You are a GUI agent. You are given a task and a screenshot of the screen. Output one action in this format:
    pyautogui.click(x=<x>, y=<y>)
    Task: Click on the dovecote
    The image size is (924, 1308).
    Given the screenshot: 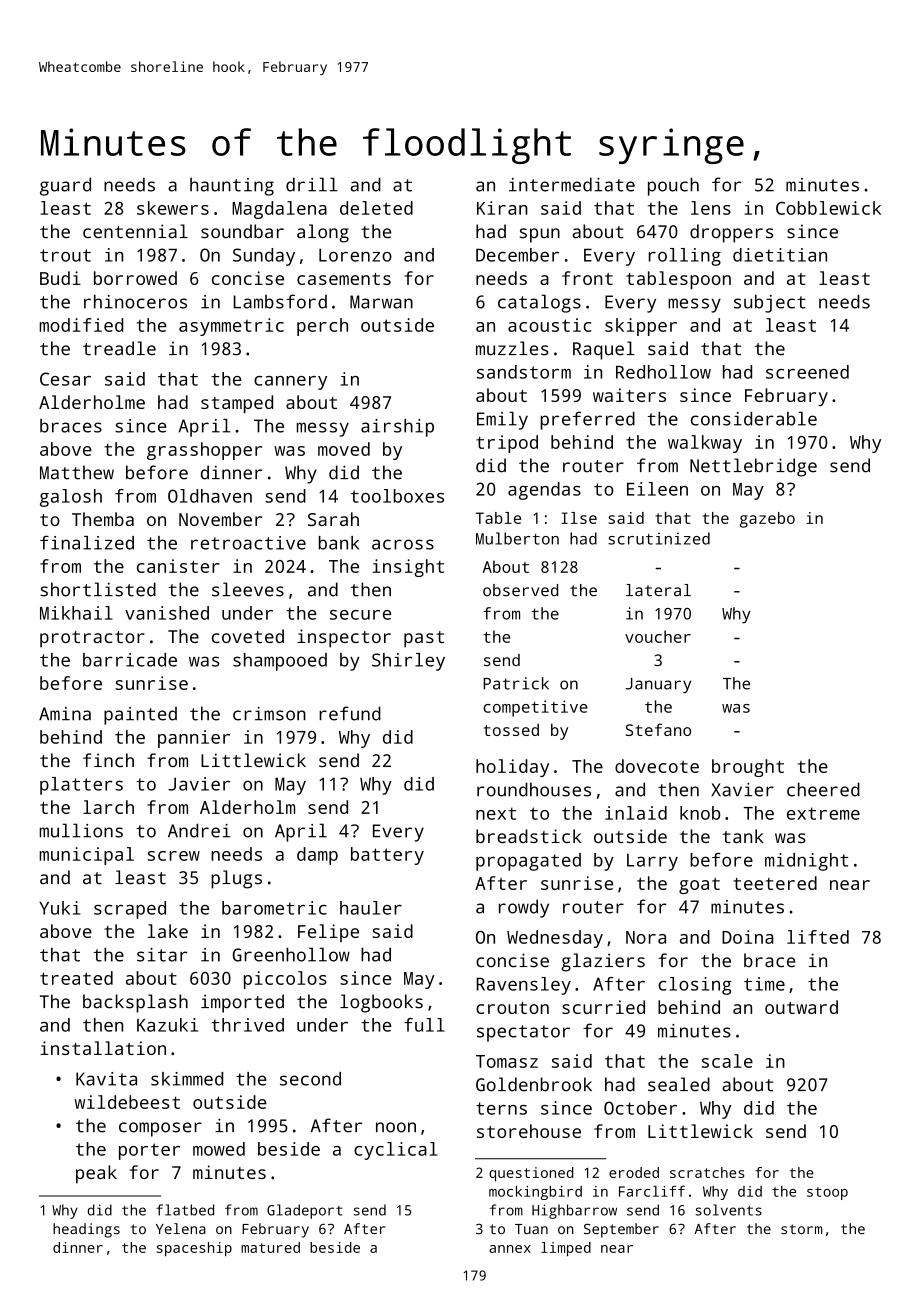 What is the action you would take?
    pyautogui.click(x=657, y=766)
